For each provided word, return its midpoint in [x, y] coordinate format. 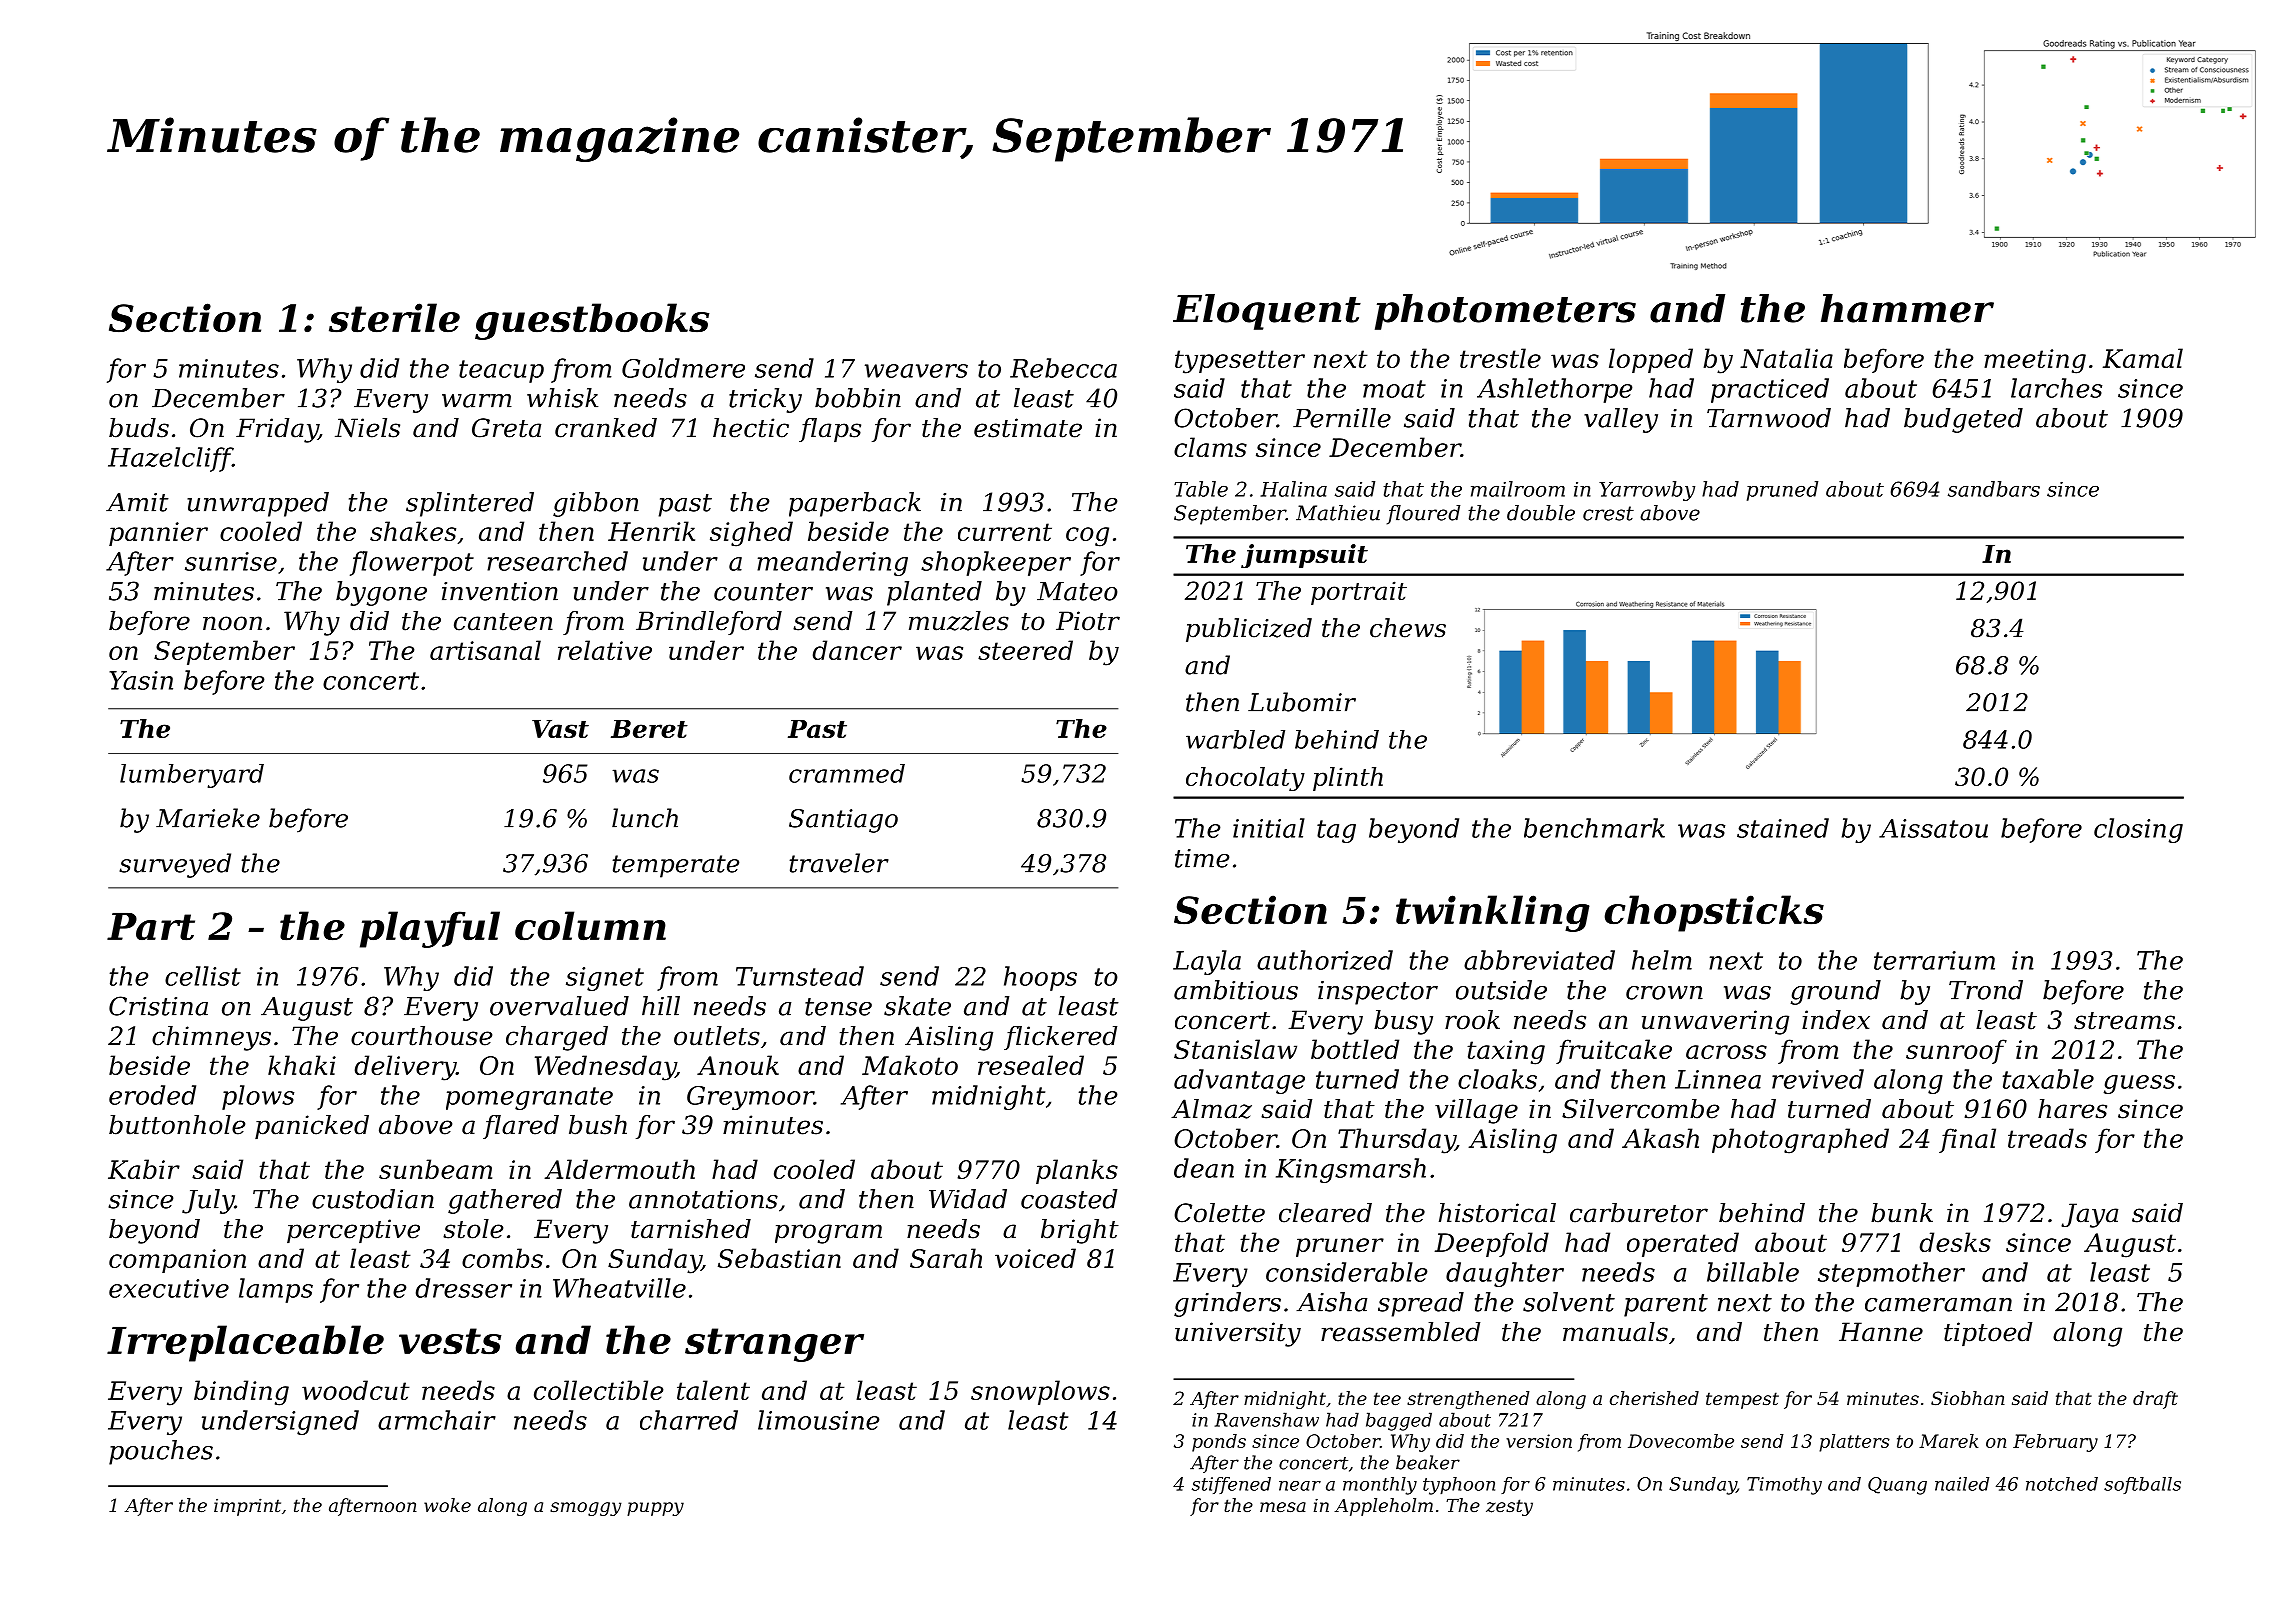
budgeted [1963, 420]
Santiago [843, 821]
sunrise [231, 561]
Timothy [1784, 1486]
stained [1783, 828]
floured [1423, 515]
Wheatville [619, 1288]
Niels [367, 428]
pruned [1782, 491]
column [590, 926]
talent [713, 1390]
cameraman [1938, 1305]
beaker [1428, 1462]
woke [447, 1505]
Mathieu [1338, 513]
